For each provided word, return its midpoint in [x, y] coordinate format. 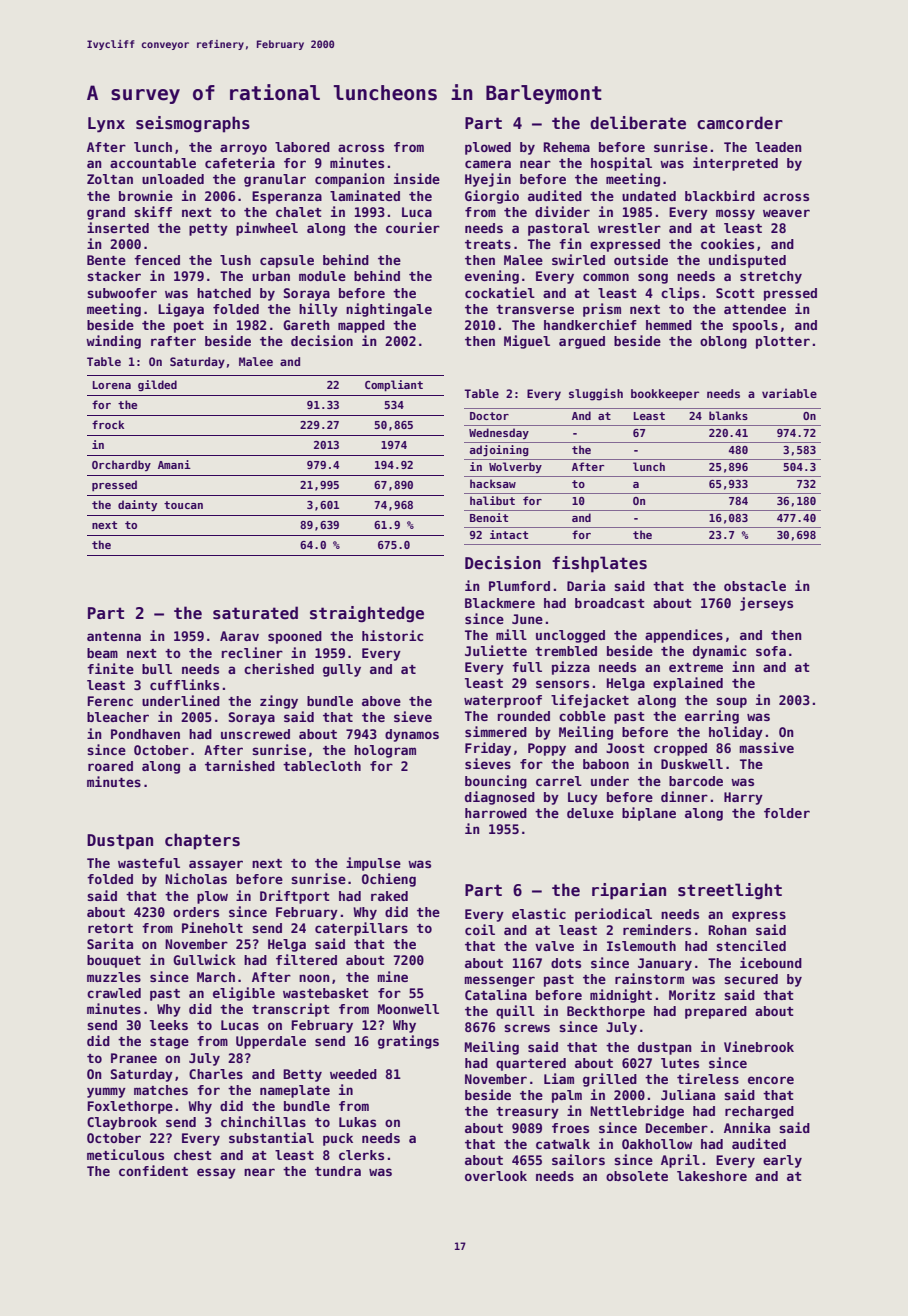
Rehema [566, 147]
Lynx [106, 125]
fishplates [599, 564]
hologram [385, 751]
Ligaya [181, 310]
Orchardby [121, 465]
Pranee [134, 1058]
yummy [106, 1092]
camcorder [740, 123]
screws [527, 1028]
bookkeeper [665, 395]
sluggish [596, 394]
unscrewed [255, 734]
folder [787, 813]
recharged [759, 1112]
